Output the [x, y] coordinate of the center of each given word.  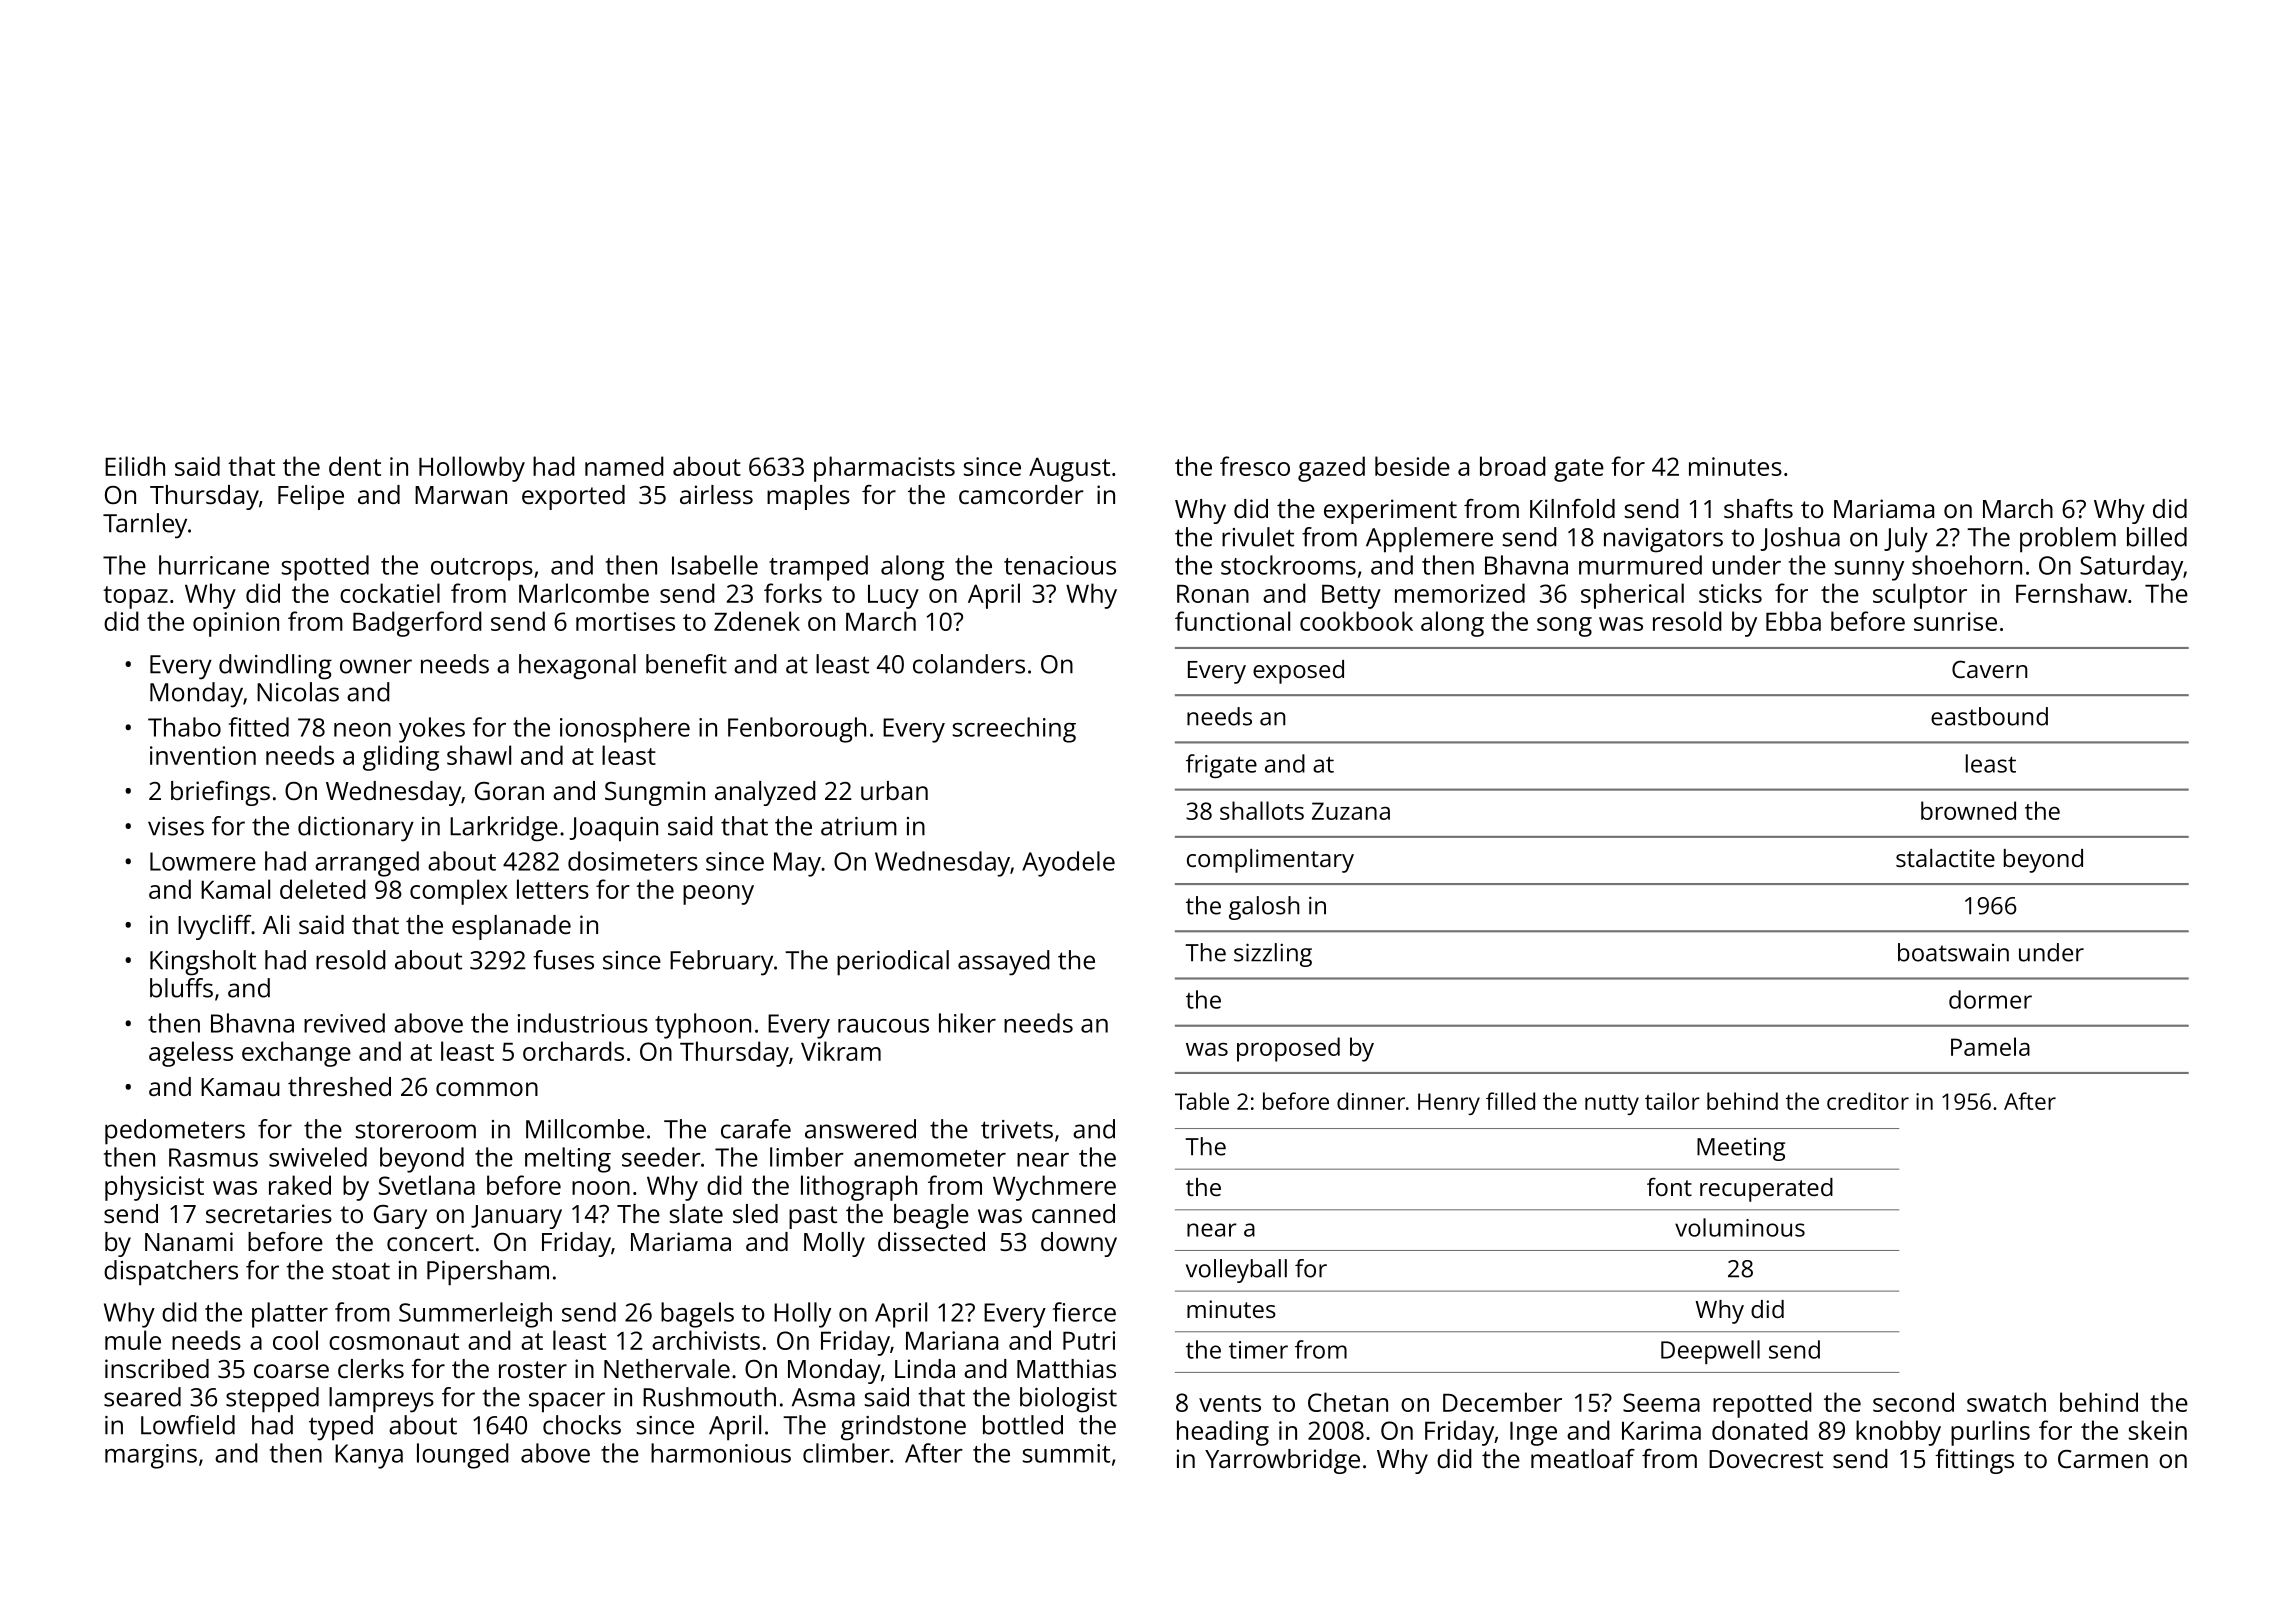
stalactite [1945, 858]
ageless [191, 1054]
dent [355, 466]
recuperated [1766, 1190]
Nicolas [298, 692]
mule [133, 1340]
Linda [925, 1368]
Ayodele [1068, 864]
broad [1513, 466]
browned [1968, 810]
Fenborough [797, 730]
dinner [1371, 1101]
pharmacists [884, 469]
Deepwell [1710, 1352]
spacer [567, 1402]
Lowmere [203, 861]
